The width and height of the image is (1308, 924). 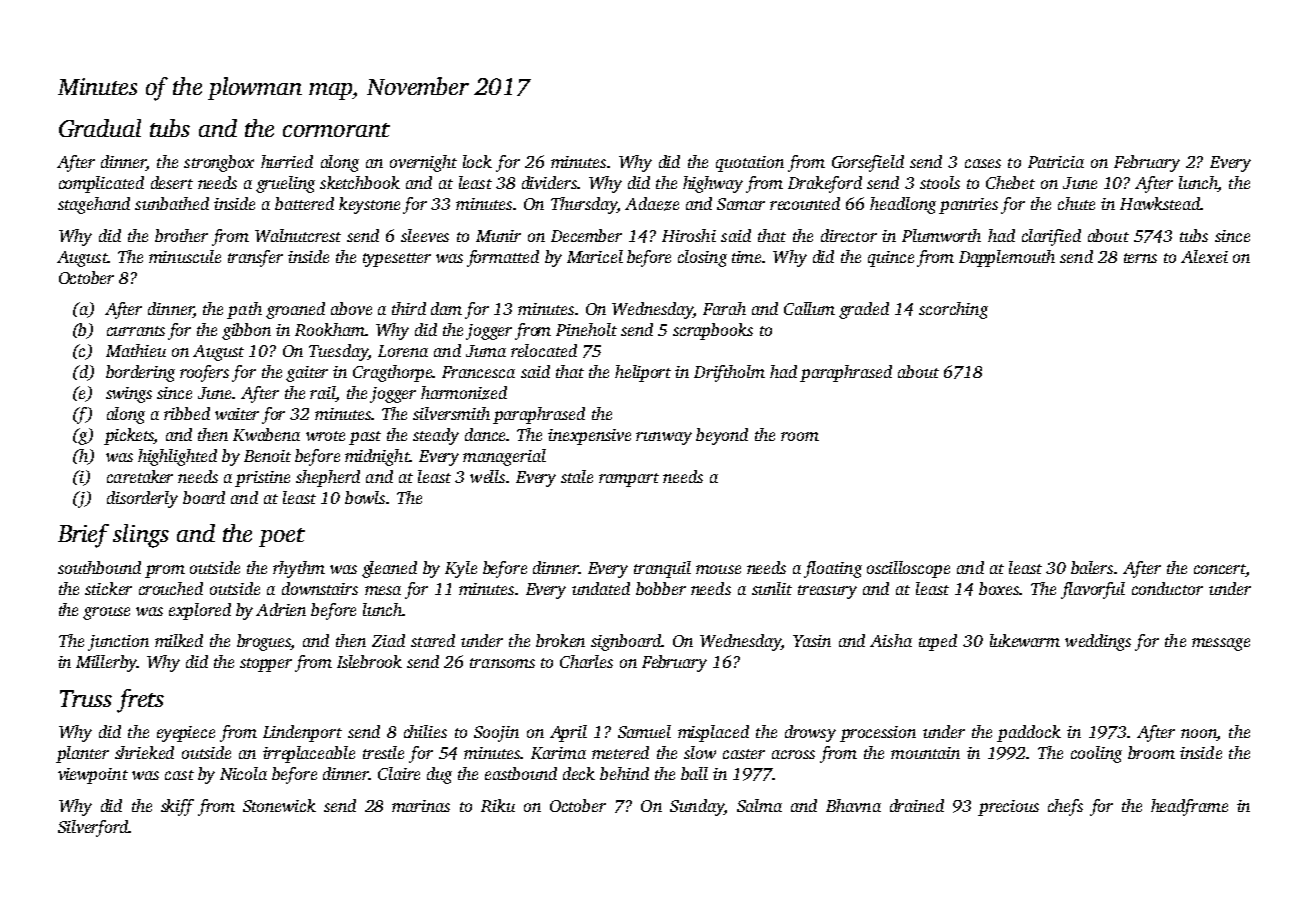 I want to click on cooling, so click(x=1096, y=754).
